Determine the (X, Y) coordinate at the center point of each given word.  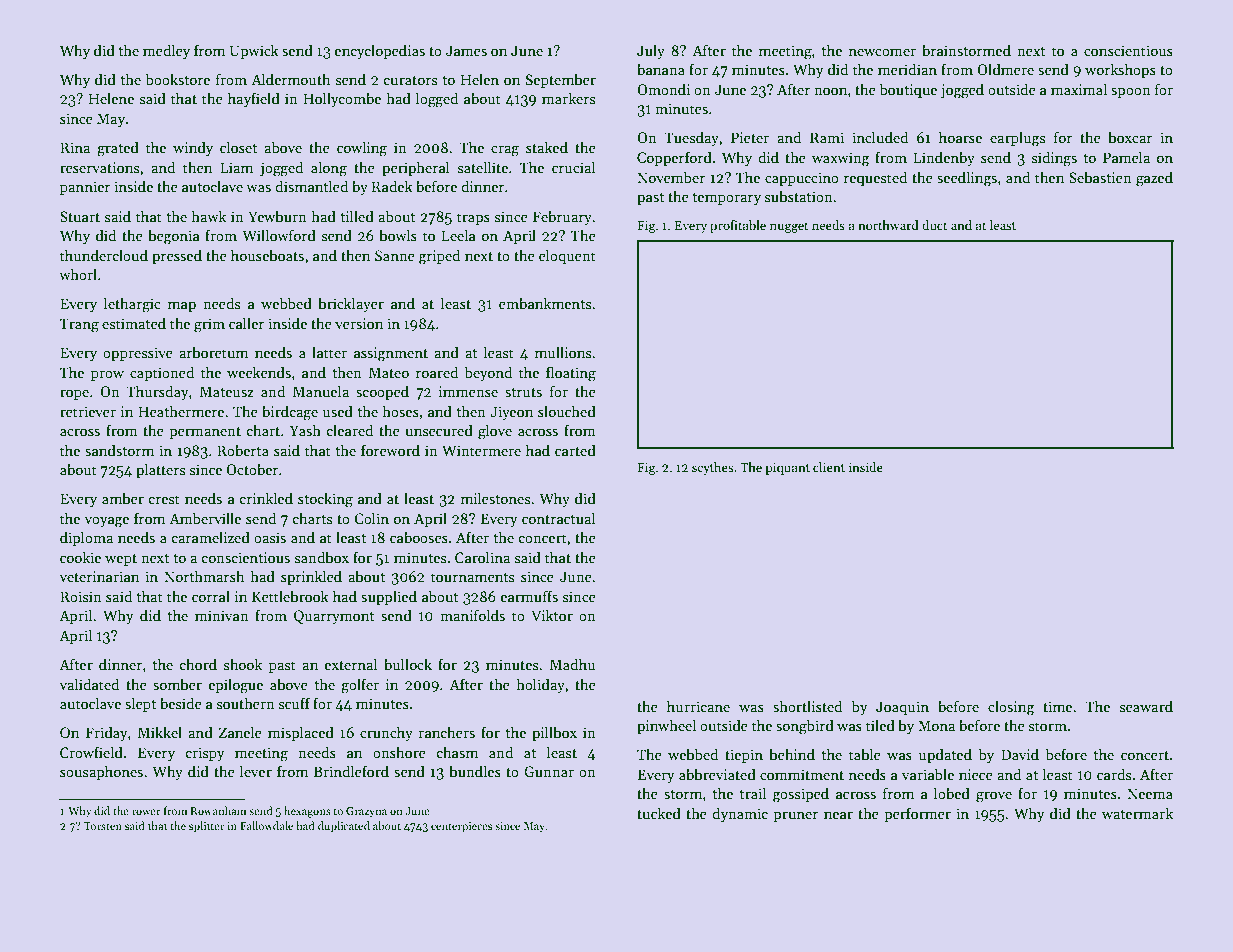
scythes (712, 468)
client (829, 467)
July (651, 51)
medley (166, 51)
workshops (1120, 70)
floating (571, 374)
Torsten (103, 826)
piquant (787, 469)
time (1057, 706)
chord (198, 664)
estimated (134, 323)
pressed (177, 256)
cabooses (419, 537)
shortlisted (807, 706)
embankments (545, 303)
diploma (86, 538)
